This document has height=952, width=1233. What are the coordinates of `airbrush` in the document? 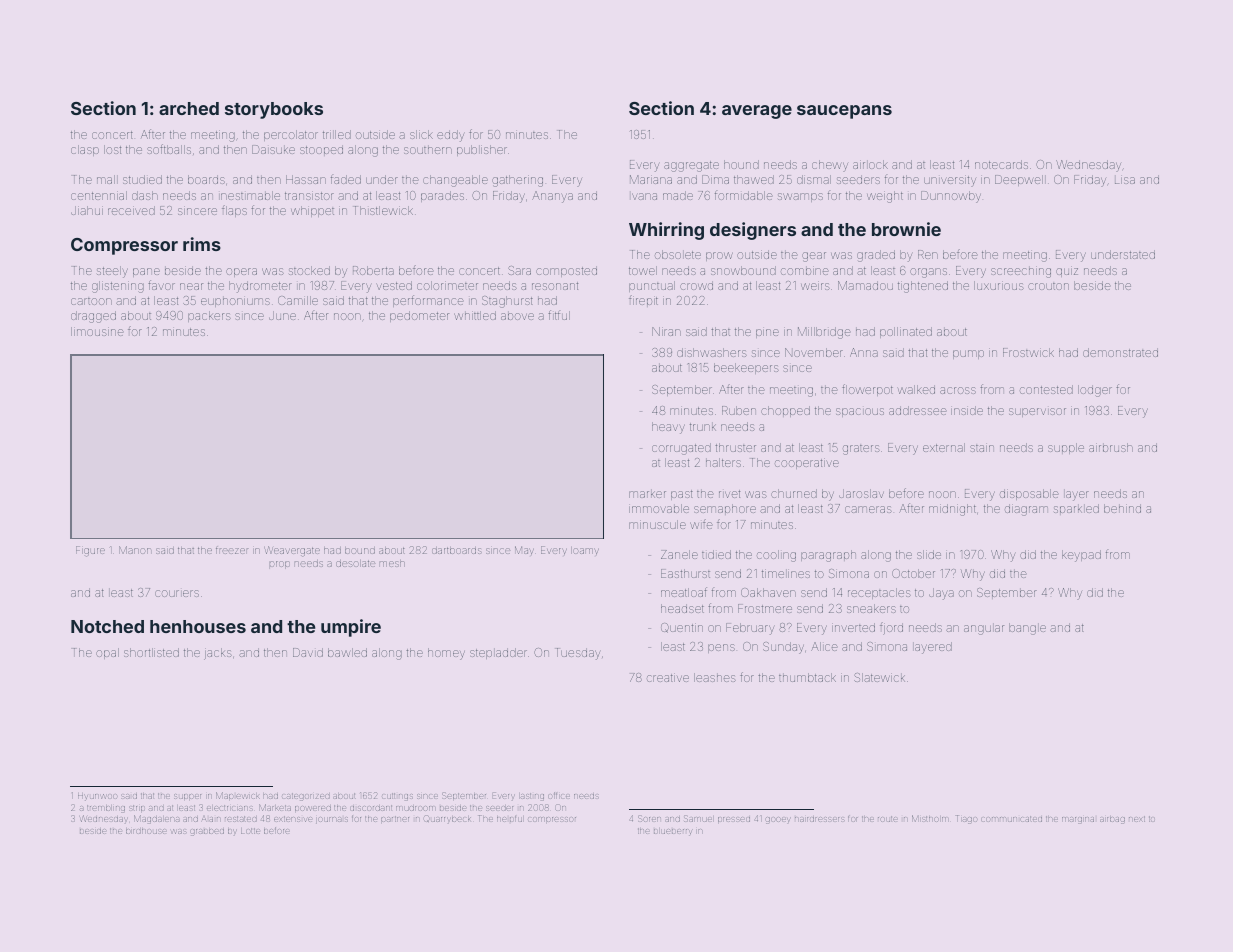 It's located at (1111, 447).
